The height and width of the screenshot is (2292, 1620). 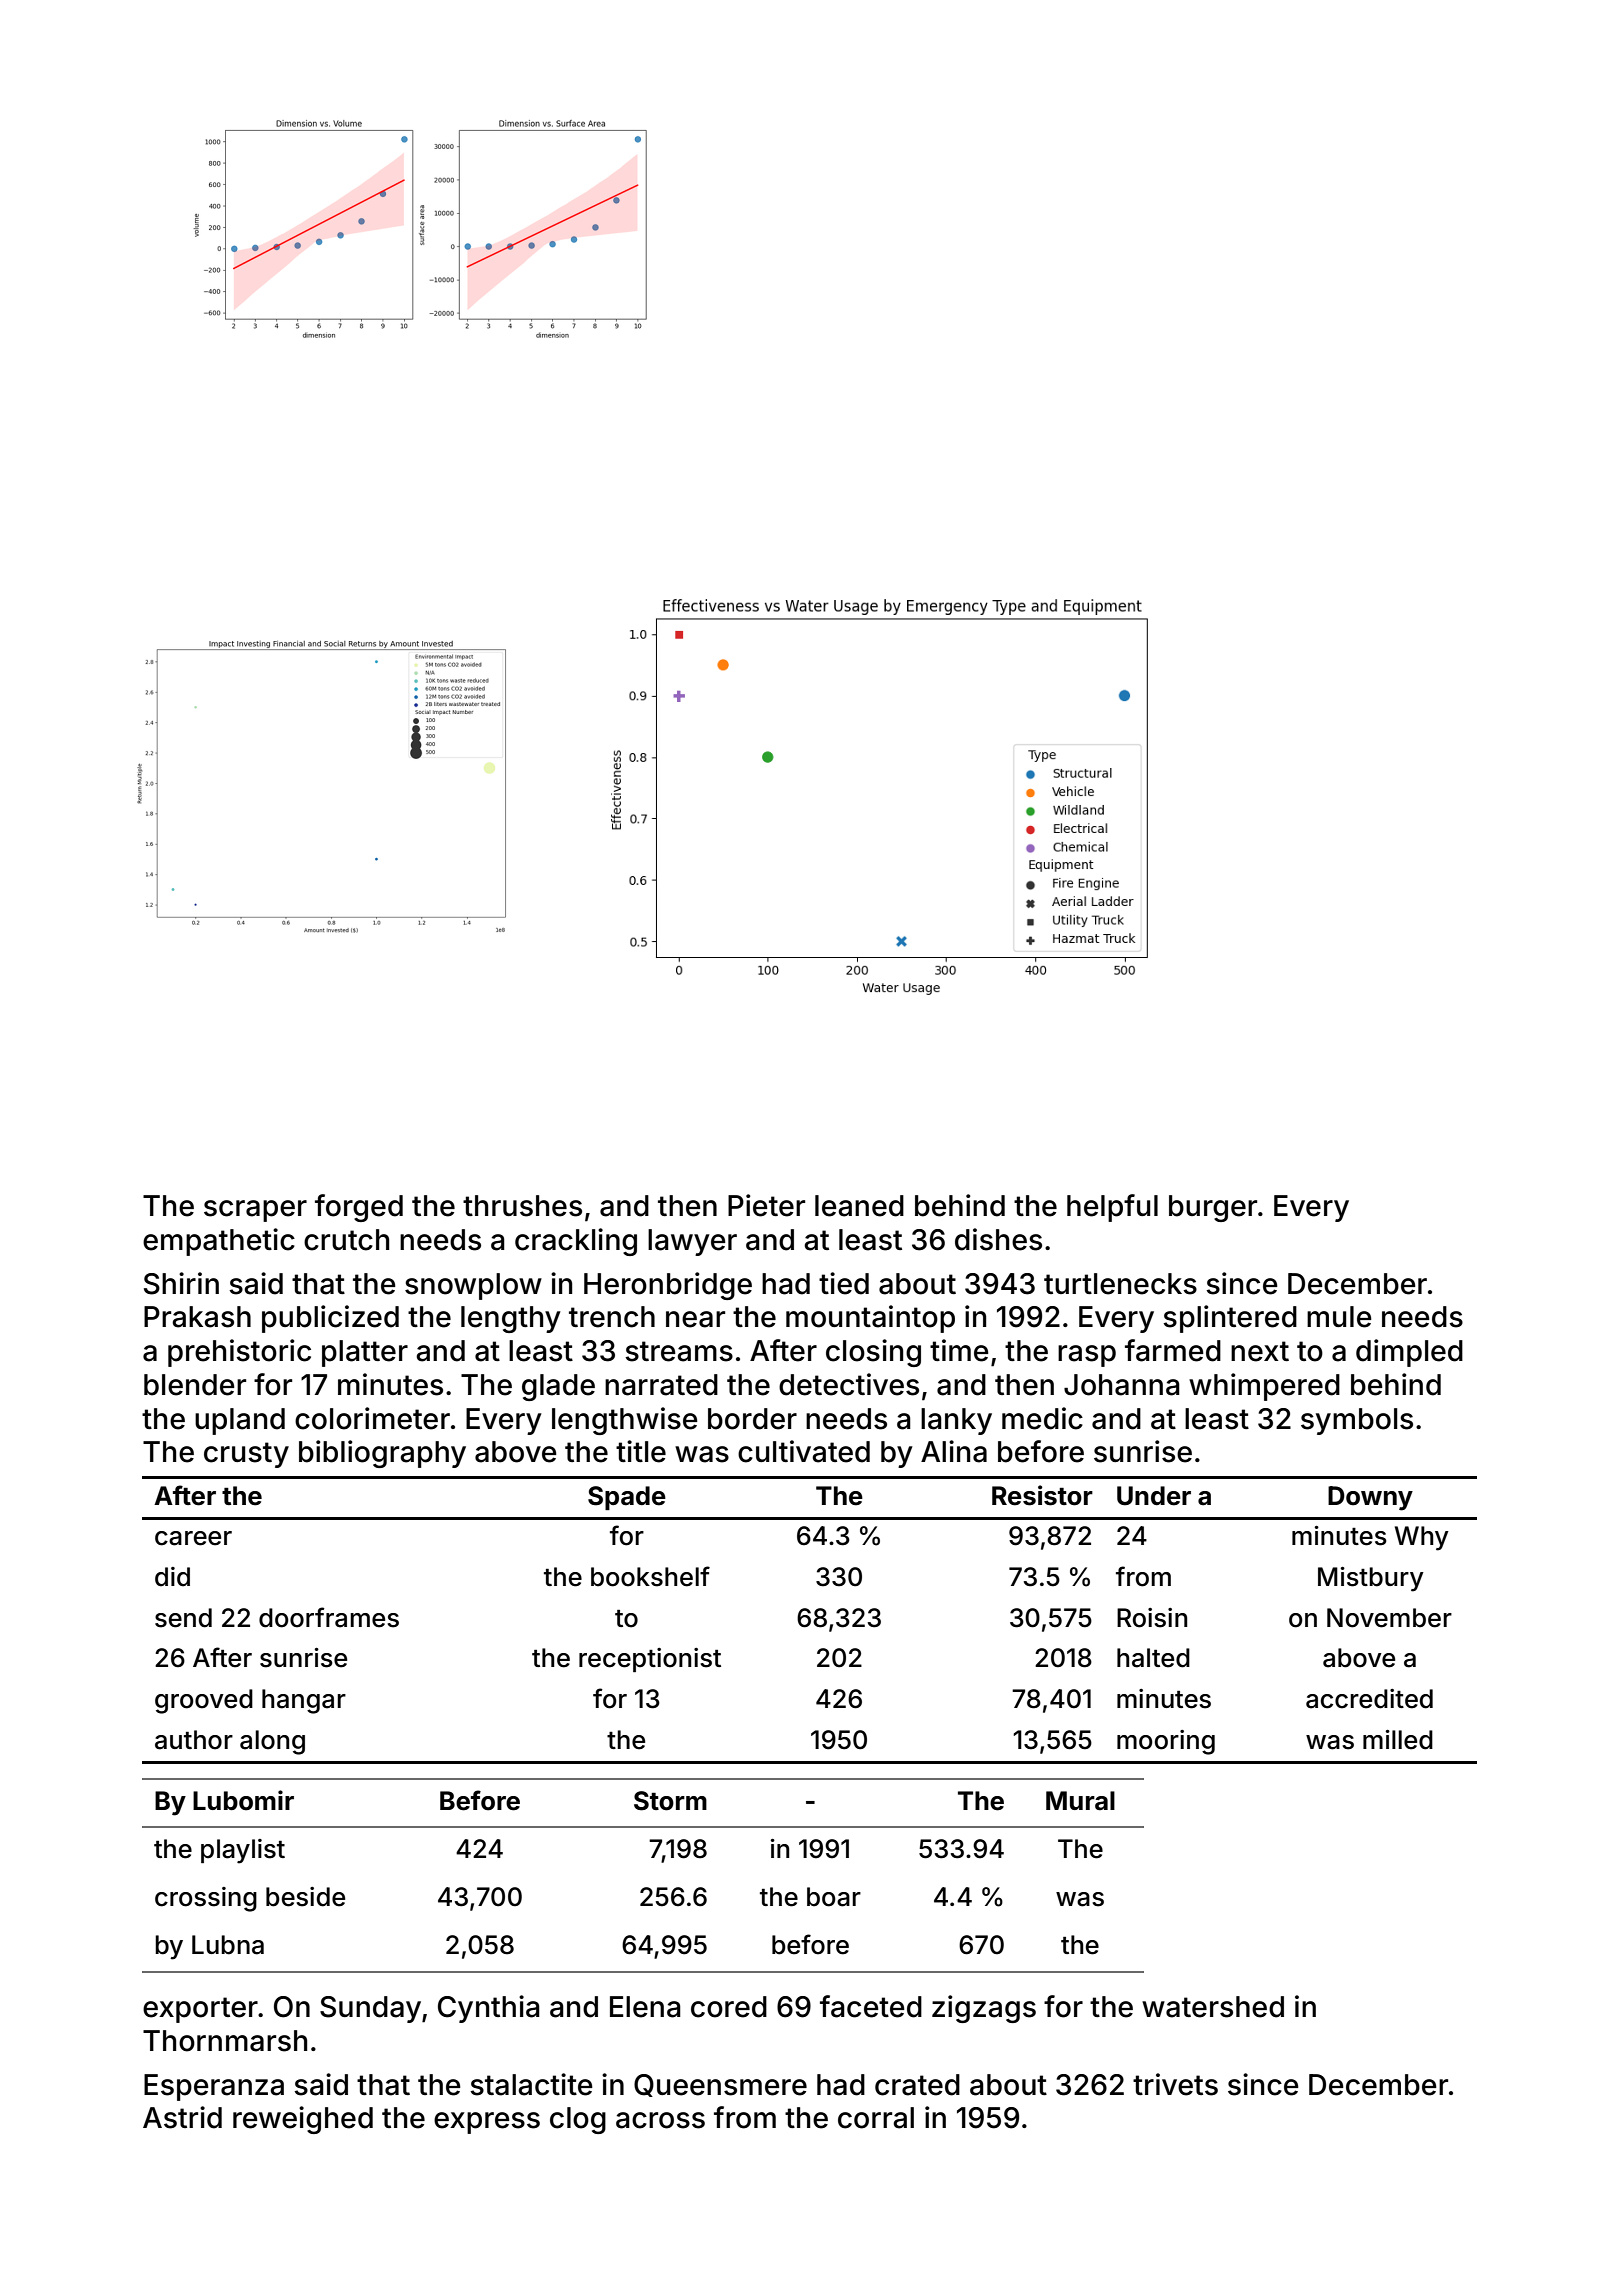 What do you see at coordinates (1175, 2084) in the screenshot?
I see `trivets` at bounding box center [1175, 2084].
